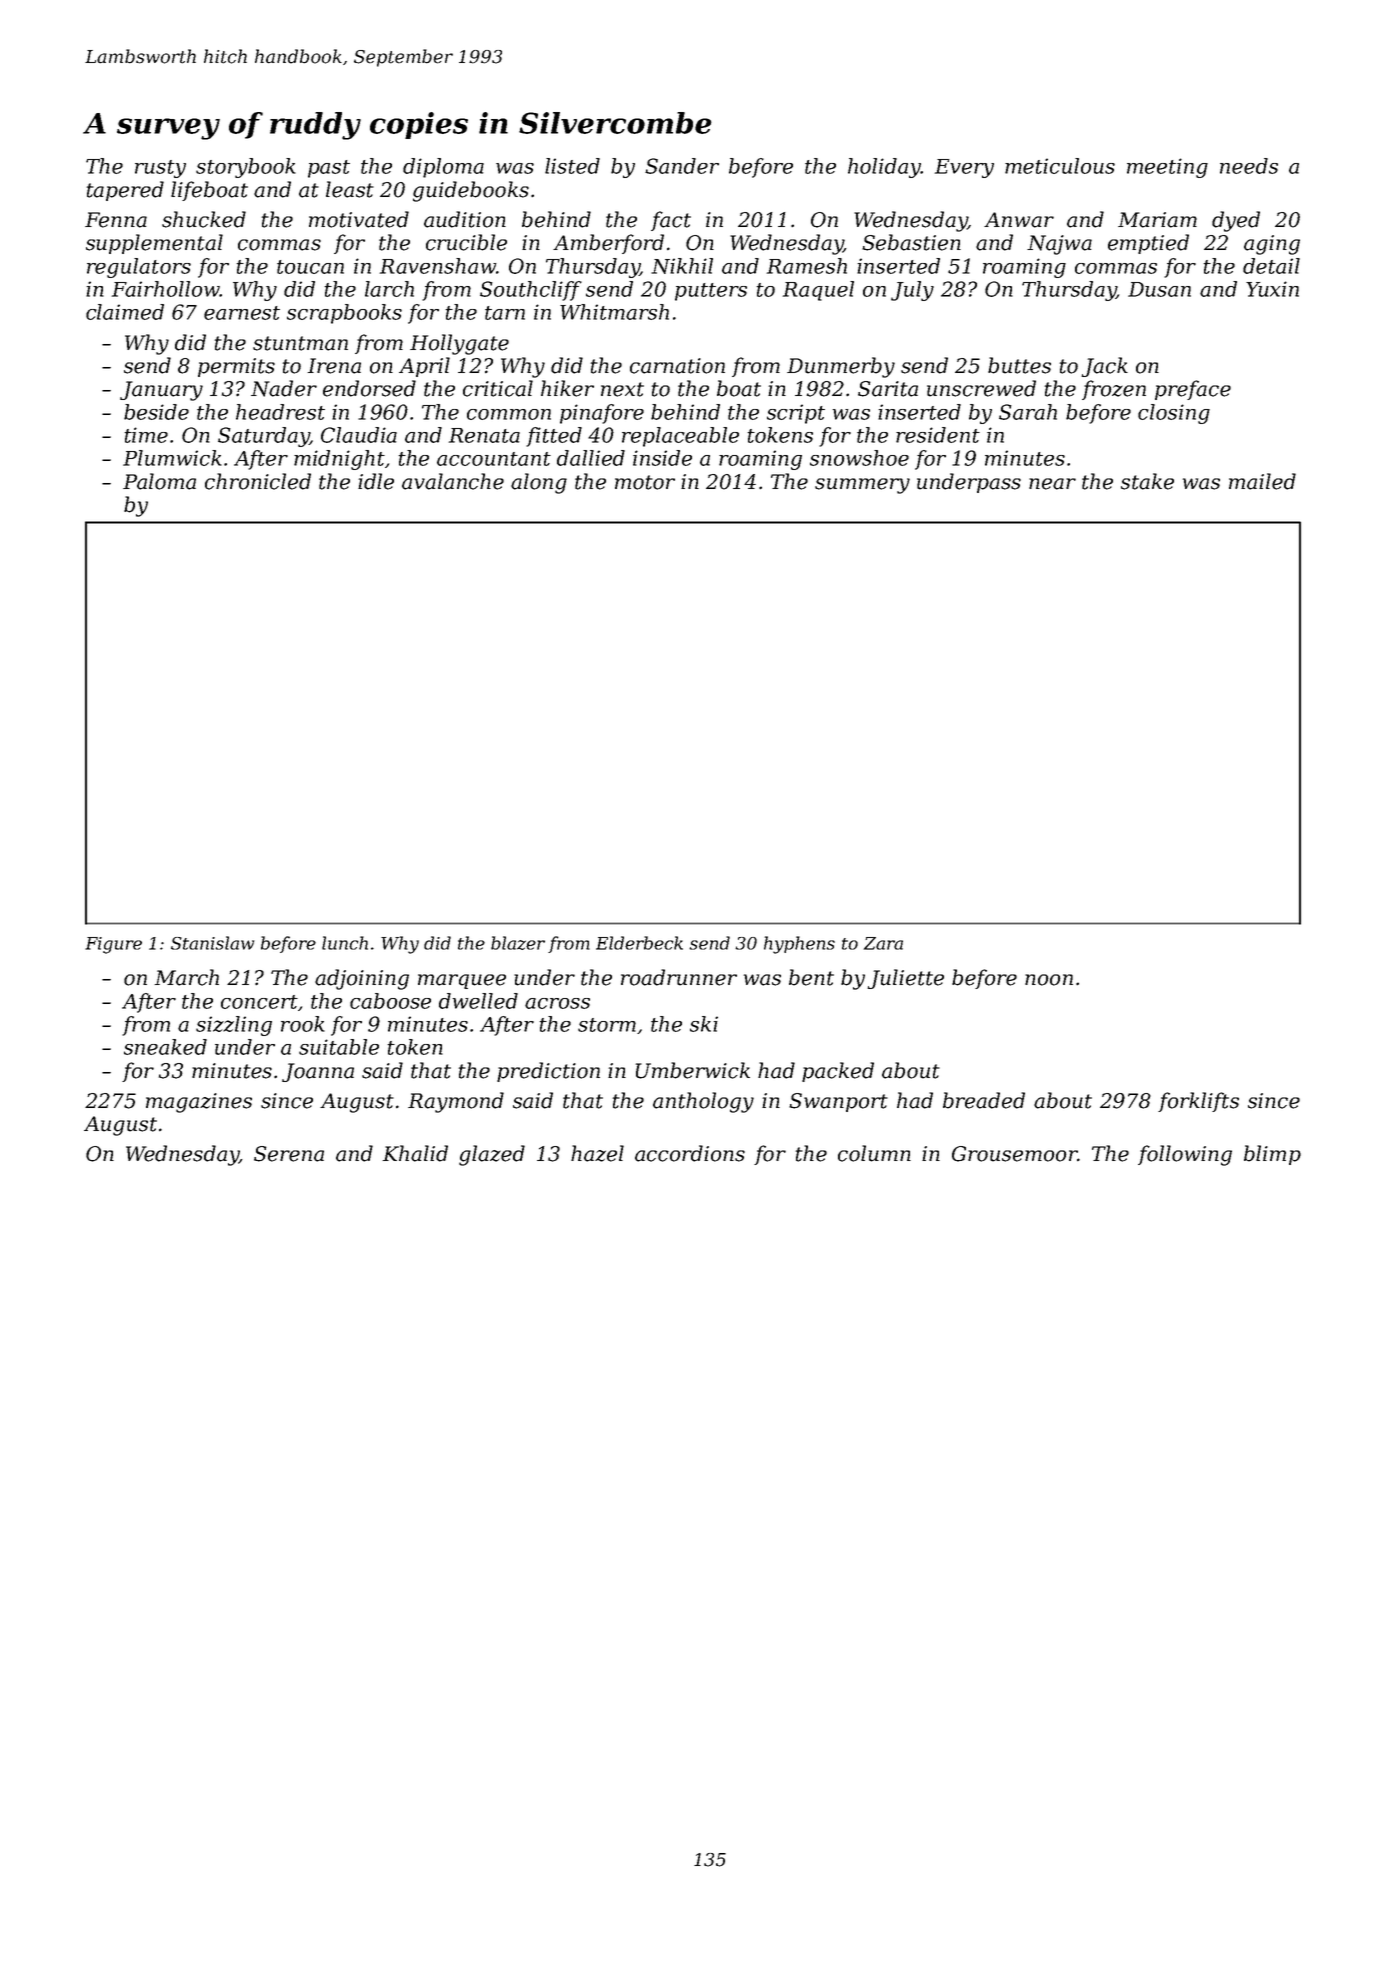 The height and width of the screenshot is (1969, 1386). I want to click on dyed, so click(1236, 221).
